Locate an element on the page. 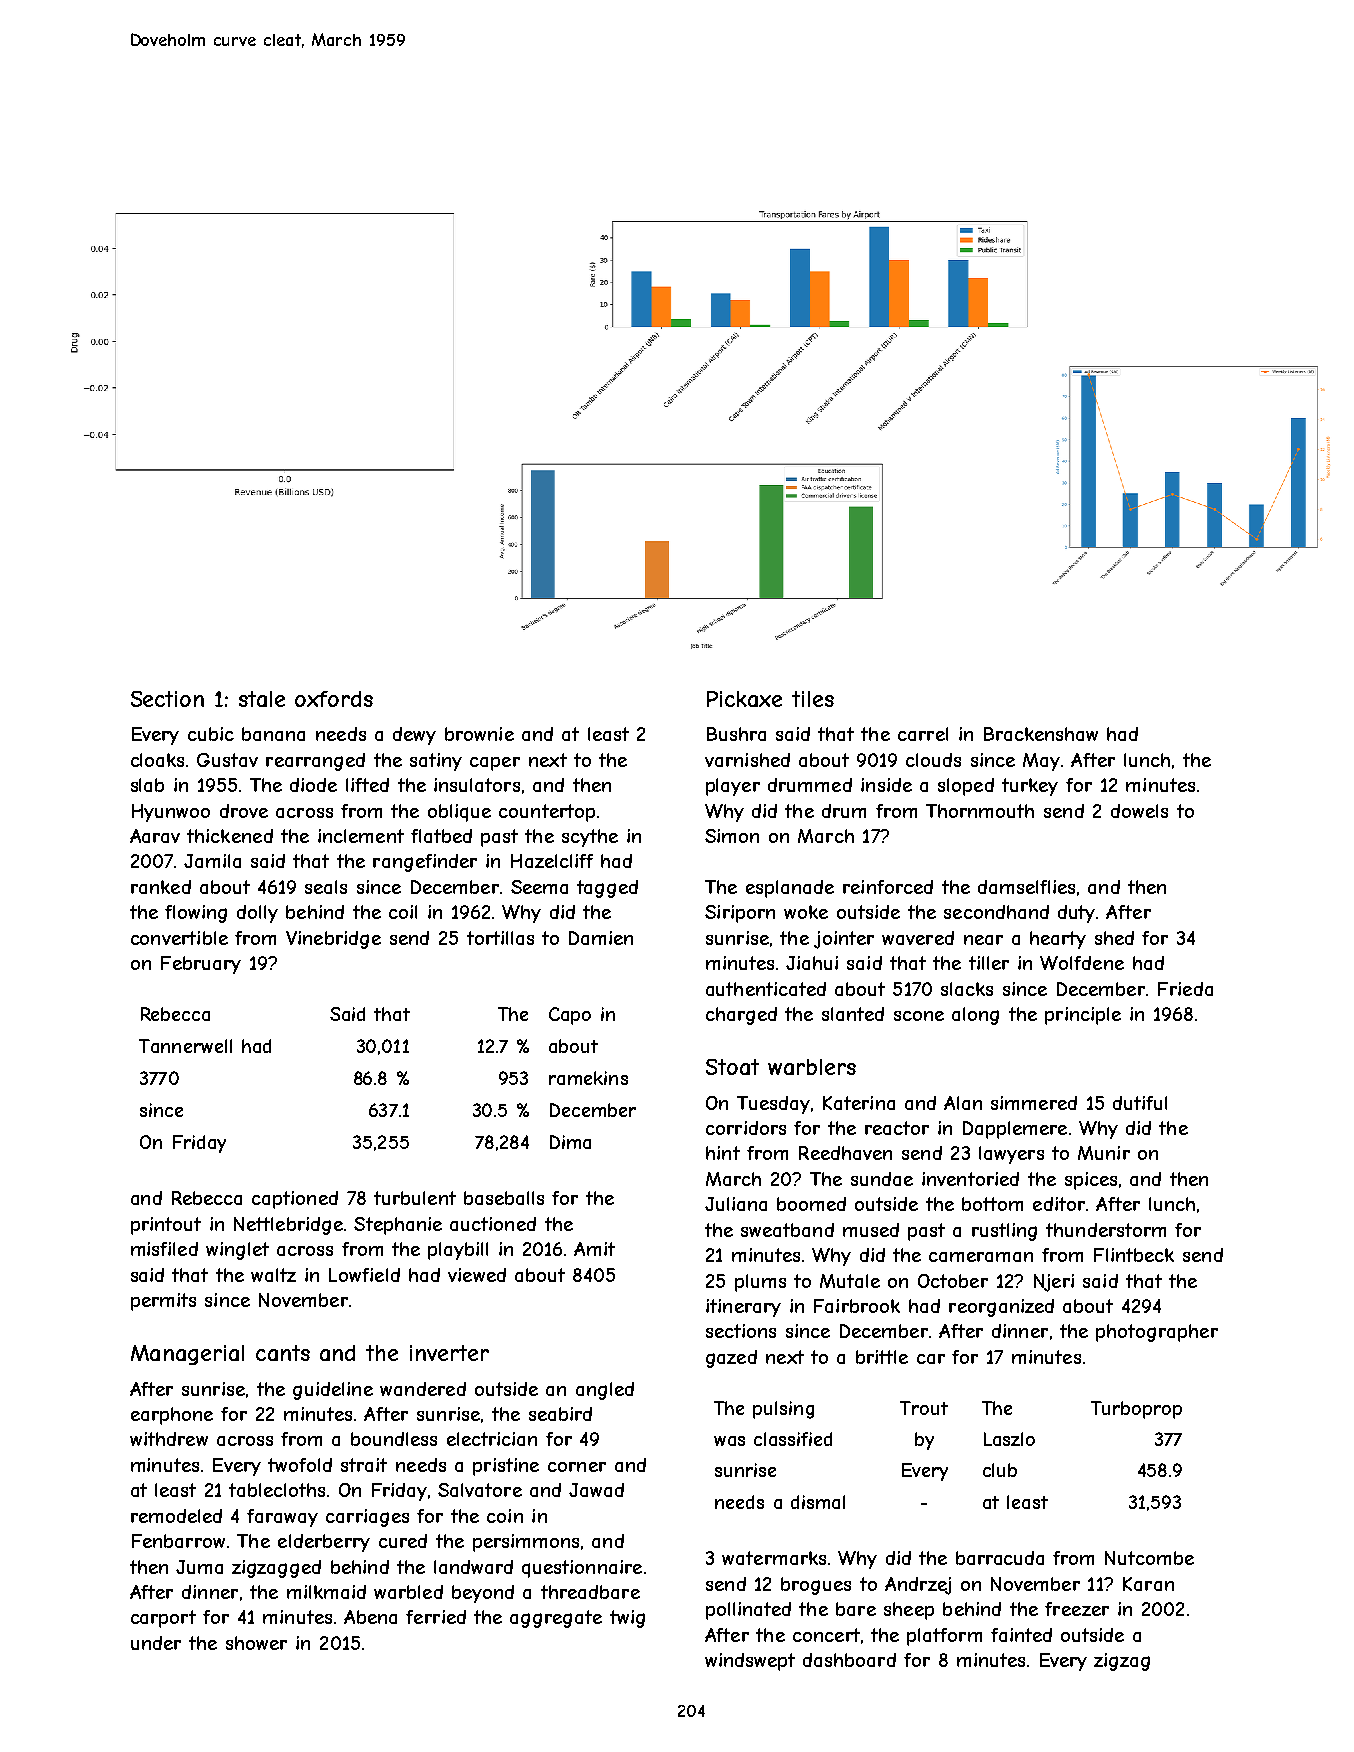 The height and width of the page is (1752, 1354). dowels is located at coordinates (1139, 811).
